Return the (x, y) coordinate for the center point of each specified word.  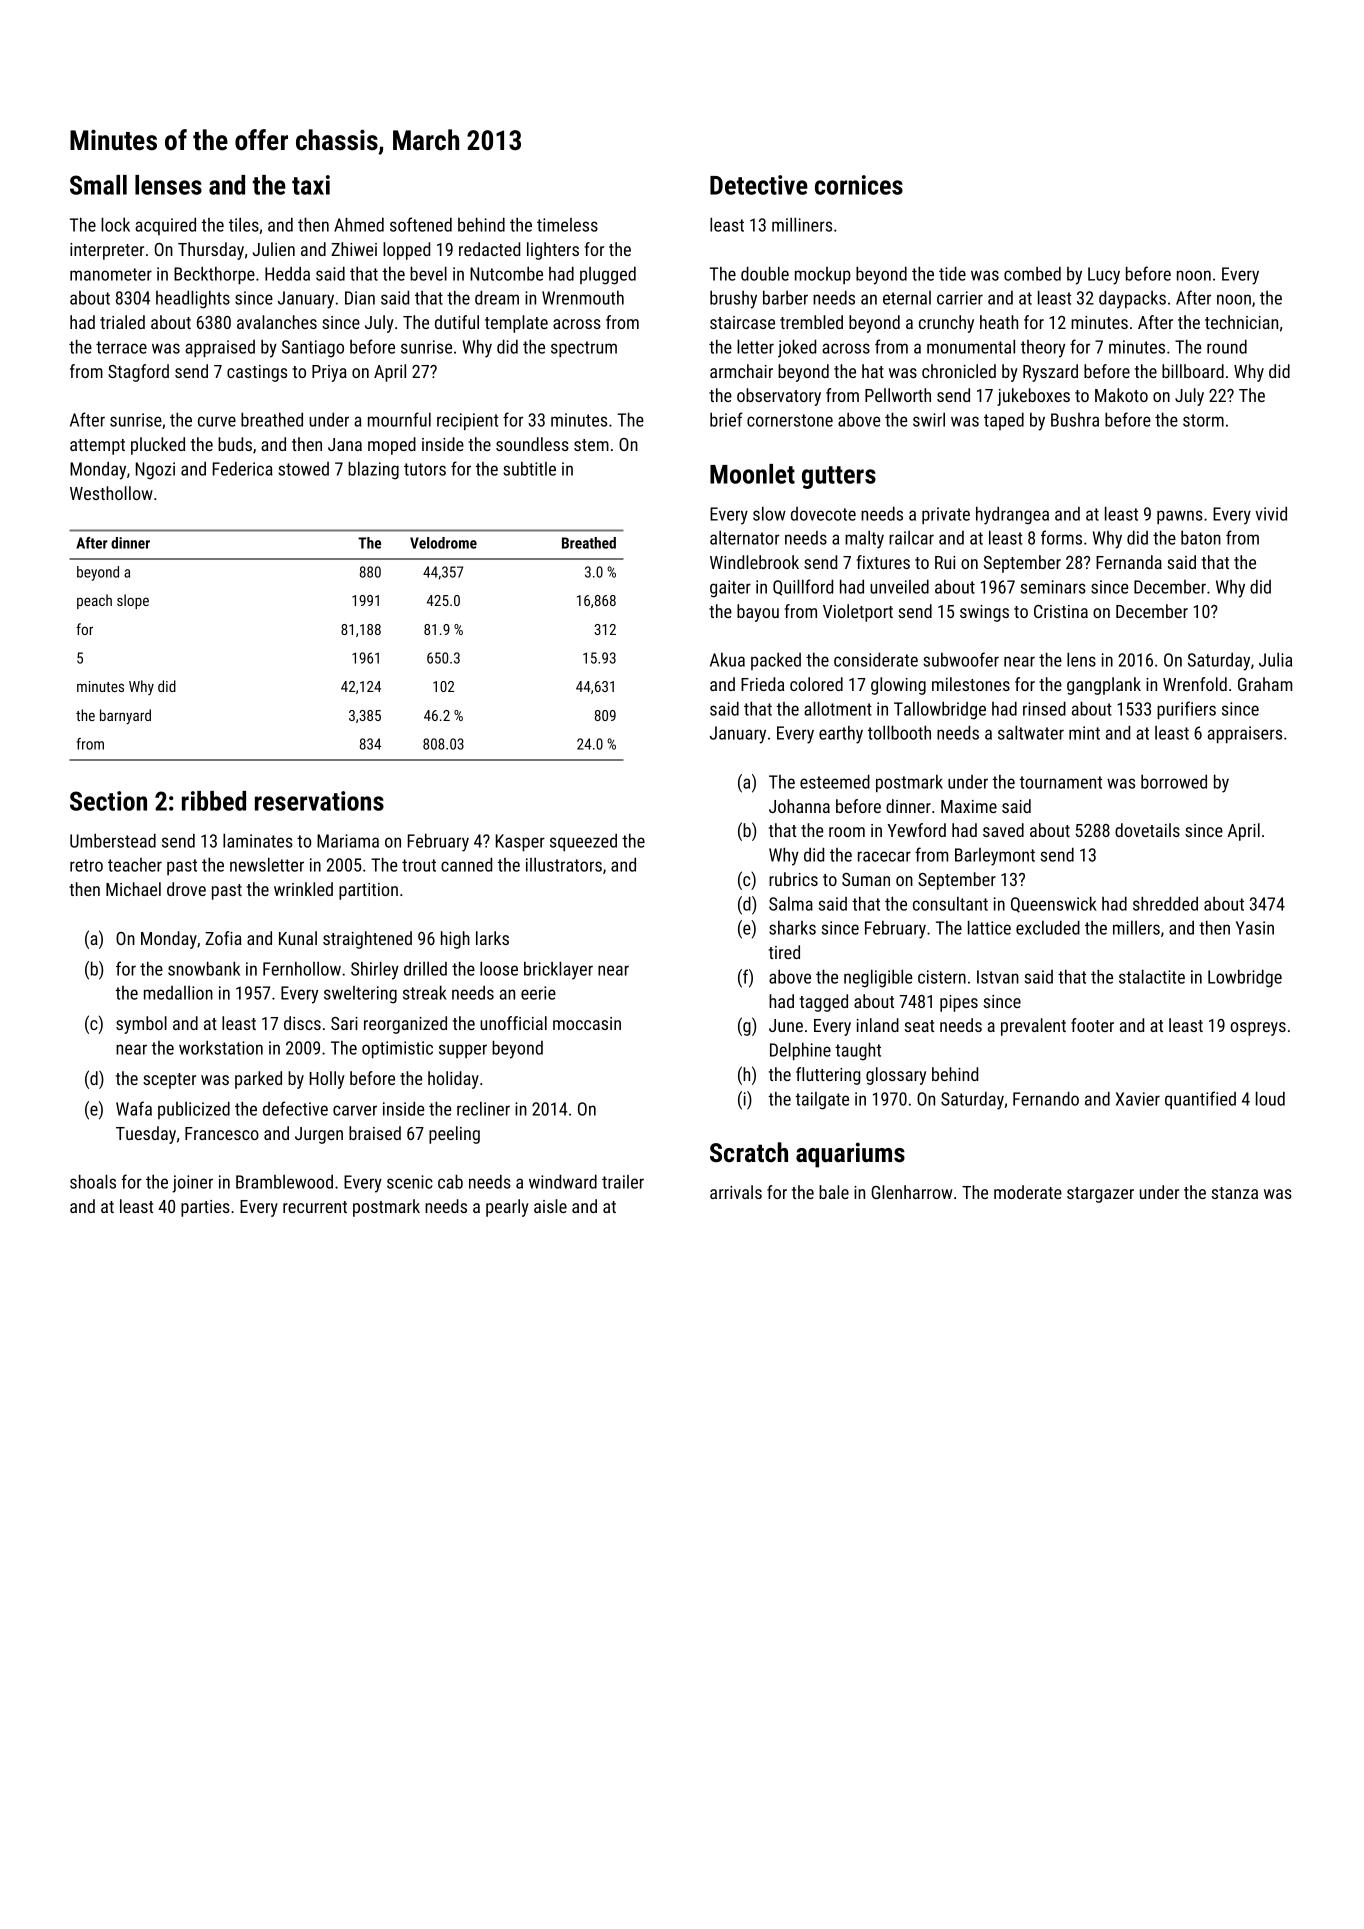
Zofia (223, 938)
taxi (311, 185)
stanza (1234, 1193)
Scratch (749, 1152)
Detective (759, 185)
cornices (859, 185)
